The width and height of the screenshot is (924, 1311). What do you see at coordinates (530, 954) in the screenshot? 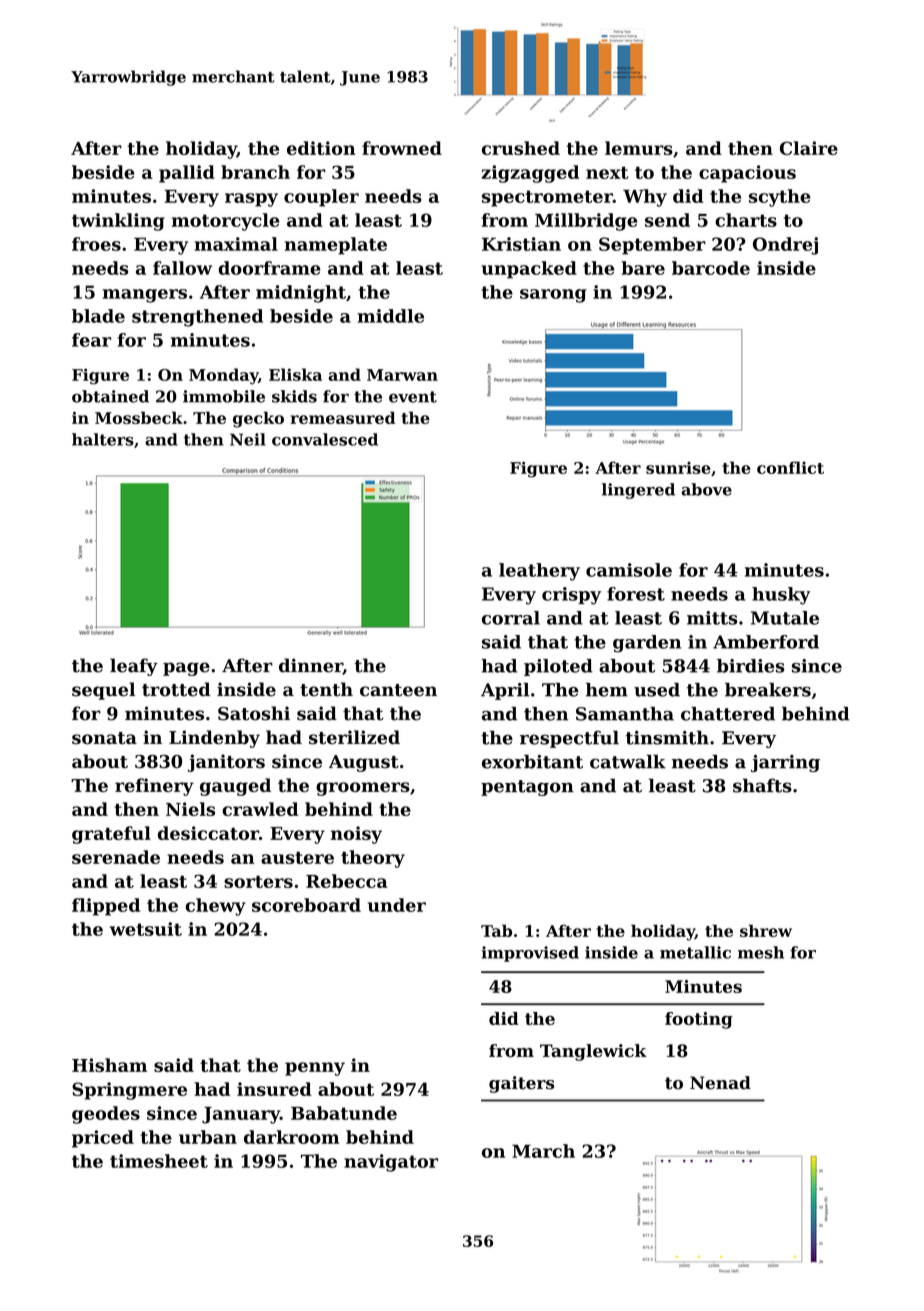
I see `improvised` at bounding box center [530, 954].
